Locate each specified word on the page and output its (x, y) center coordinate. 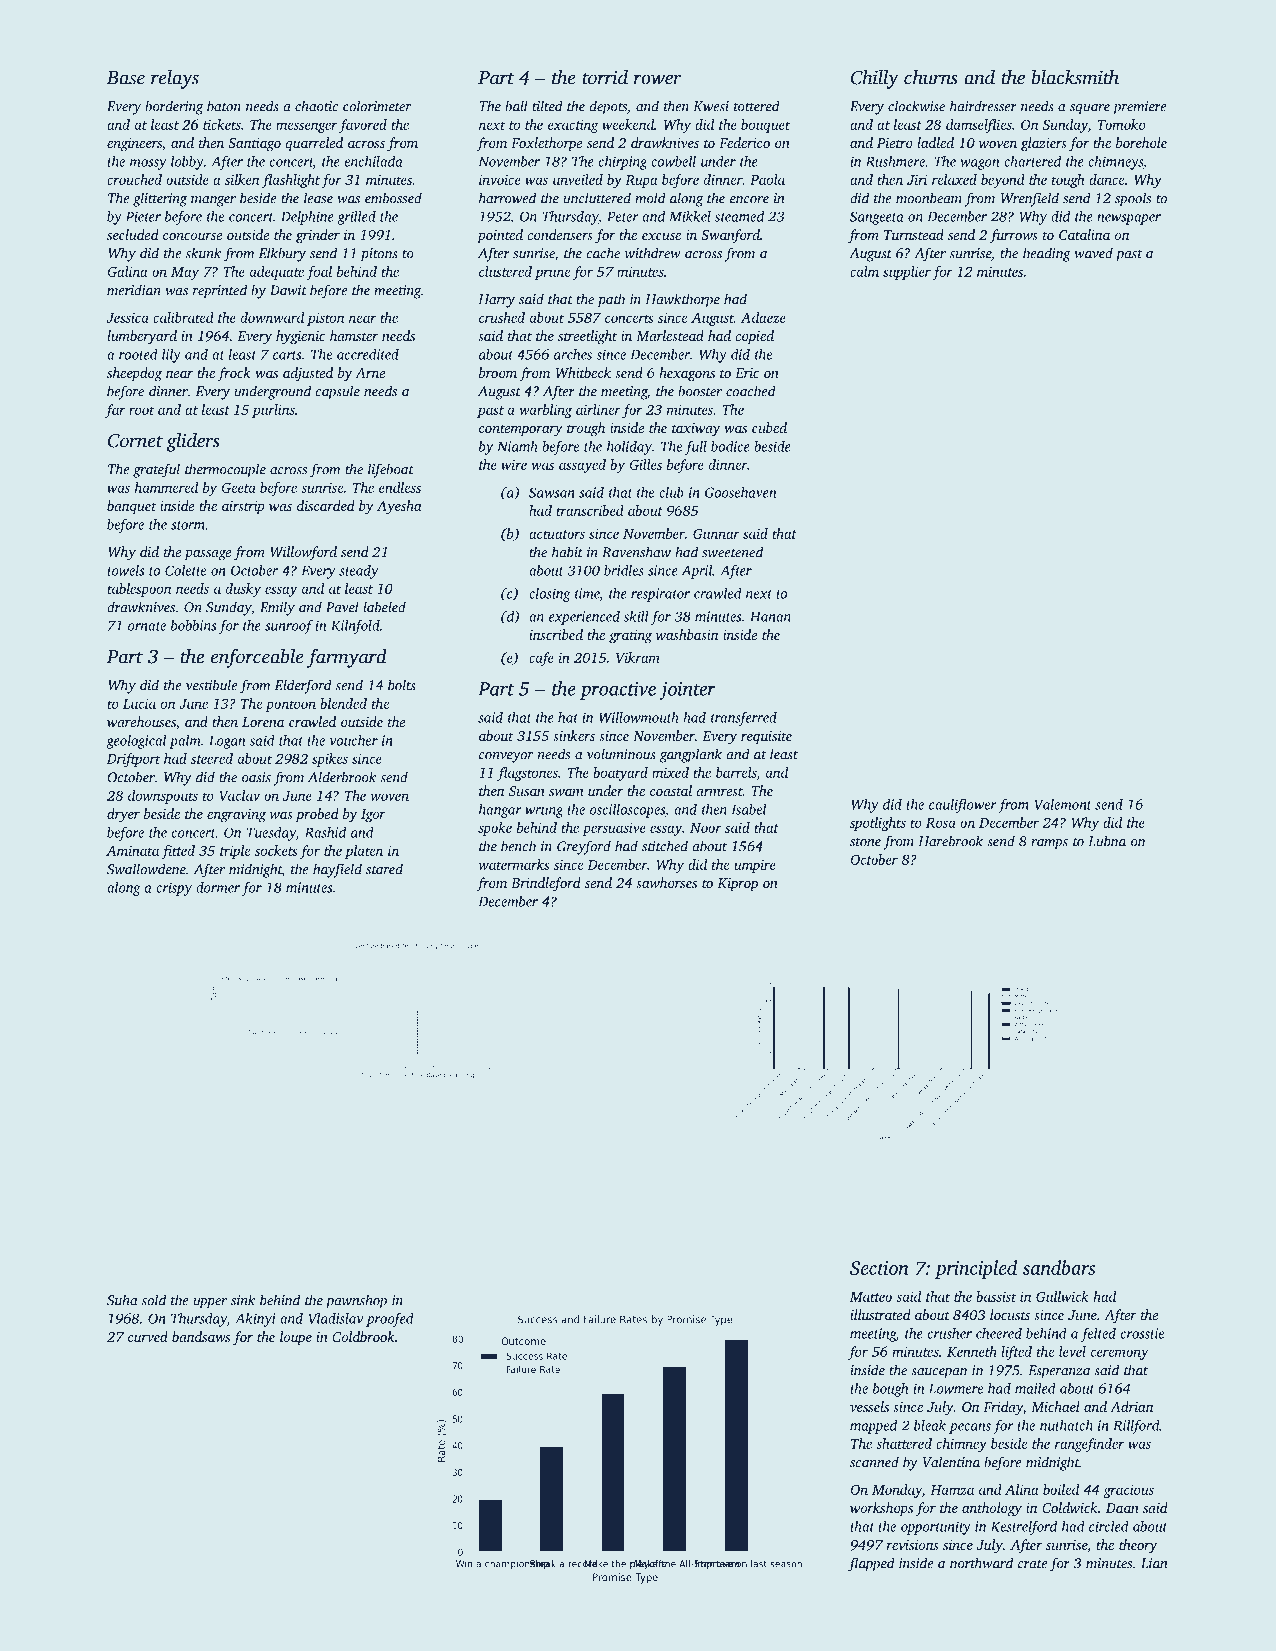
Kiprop (737, 884)
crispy (174, 889)
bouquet (765, 126)
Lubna (1107, 841)
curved (148, 1336)
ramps (1049, 844)
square (1090, 109)
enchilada (374, 161)
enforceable (257, 658)
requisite (766, 737)
